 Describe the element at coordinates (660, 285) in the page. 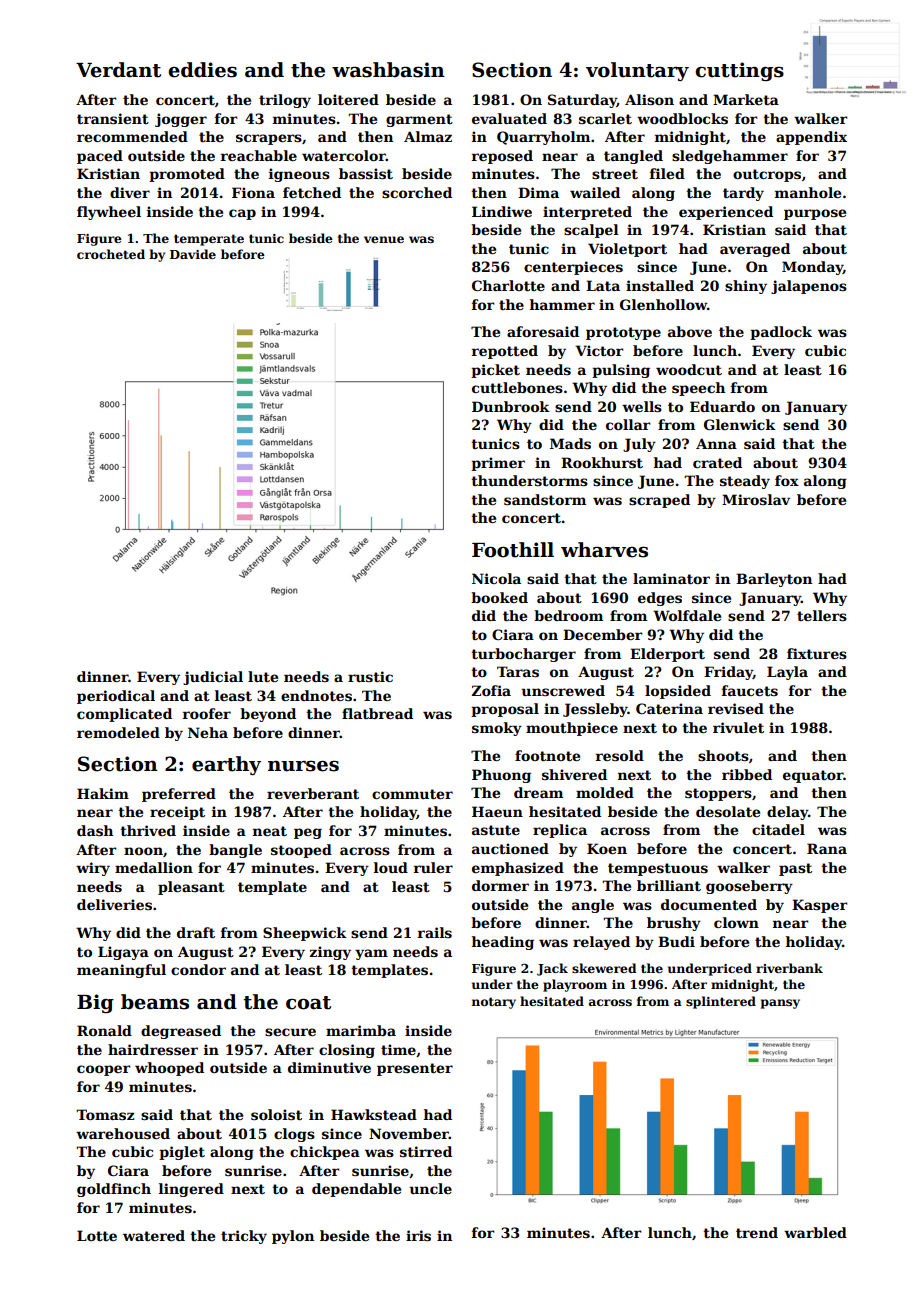

I see `installed` at that location.
